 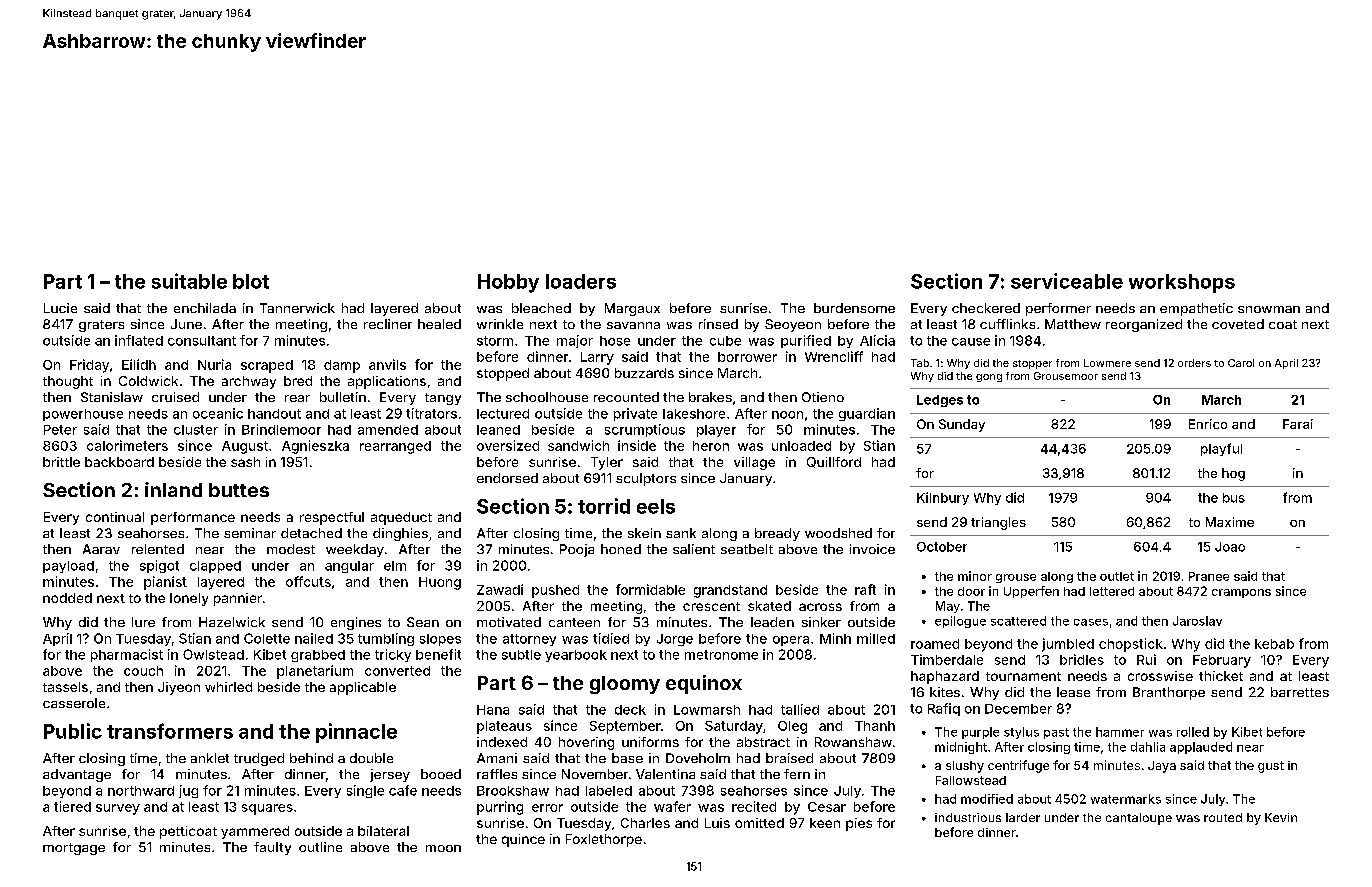 I want to click on suitable, so click(x=189, y=281).
